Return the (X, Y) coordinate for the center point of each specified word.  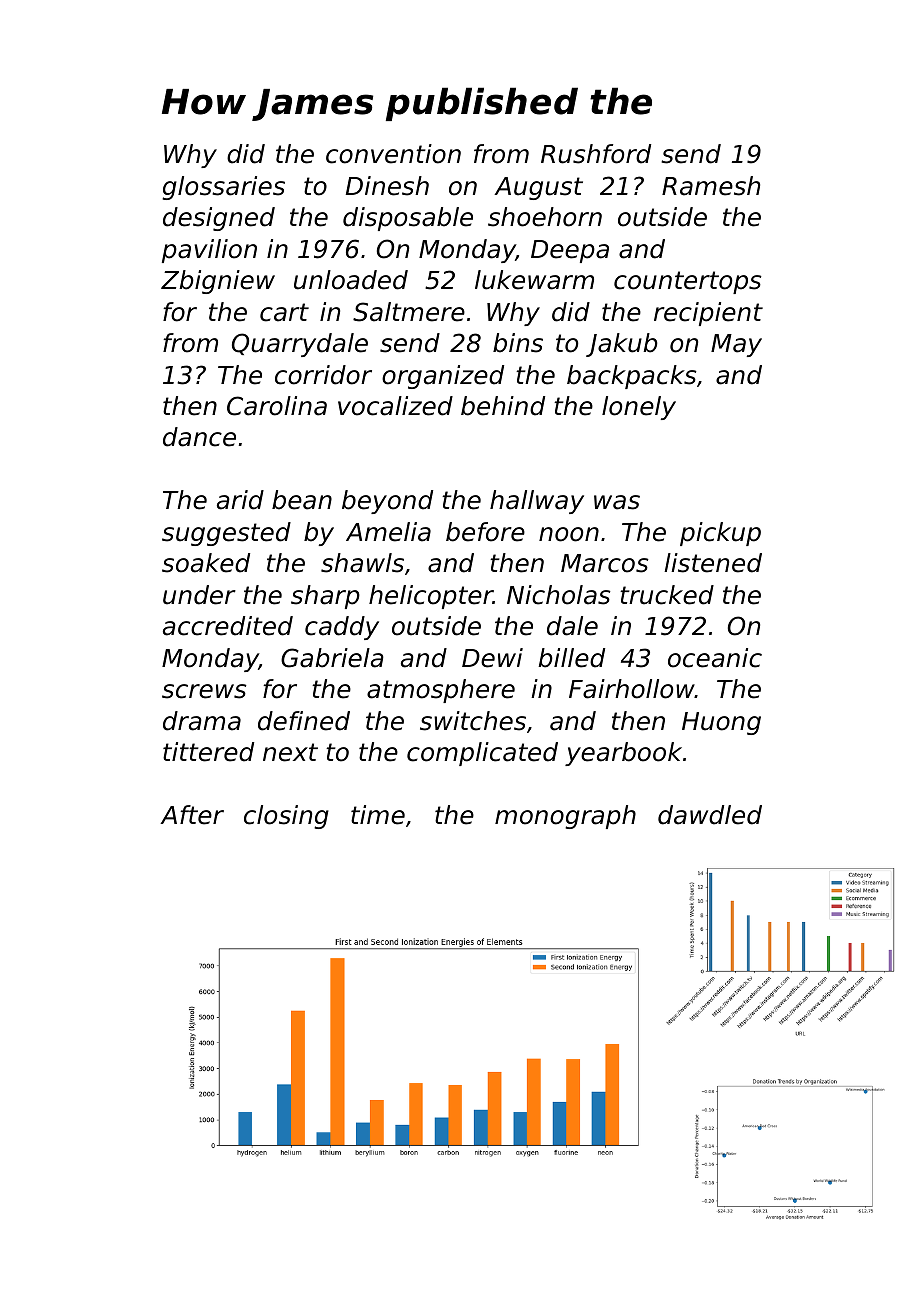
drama (202, 721)
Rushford (596, 154)
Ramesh (711, 186)
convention (393, 154)
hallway (537, 502)
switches (473, 721)
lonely (639, 408)
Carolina (277, 406)
